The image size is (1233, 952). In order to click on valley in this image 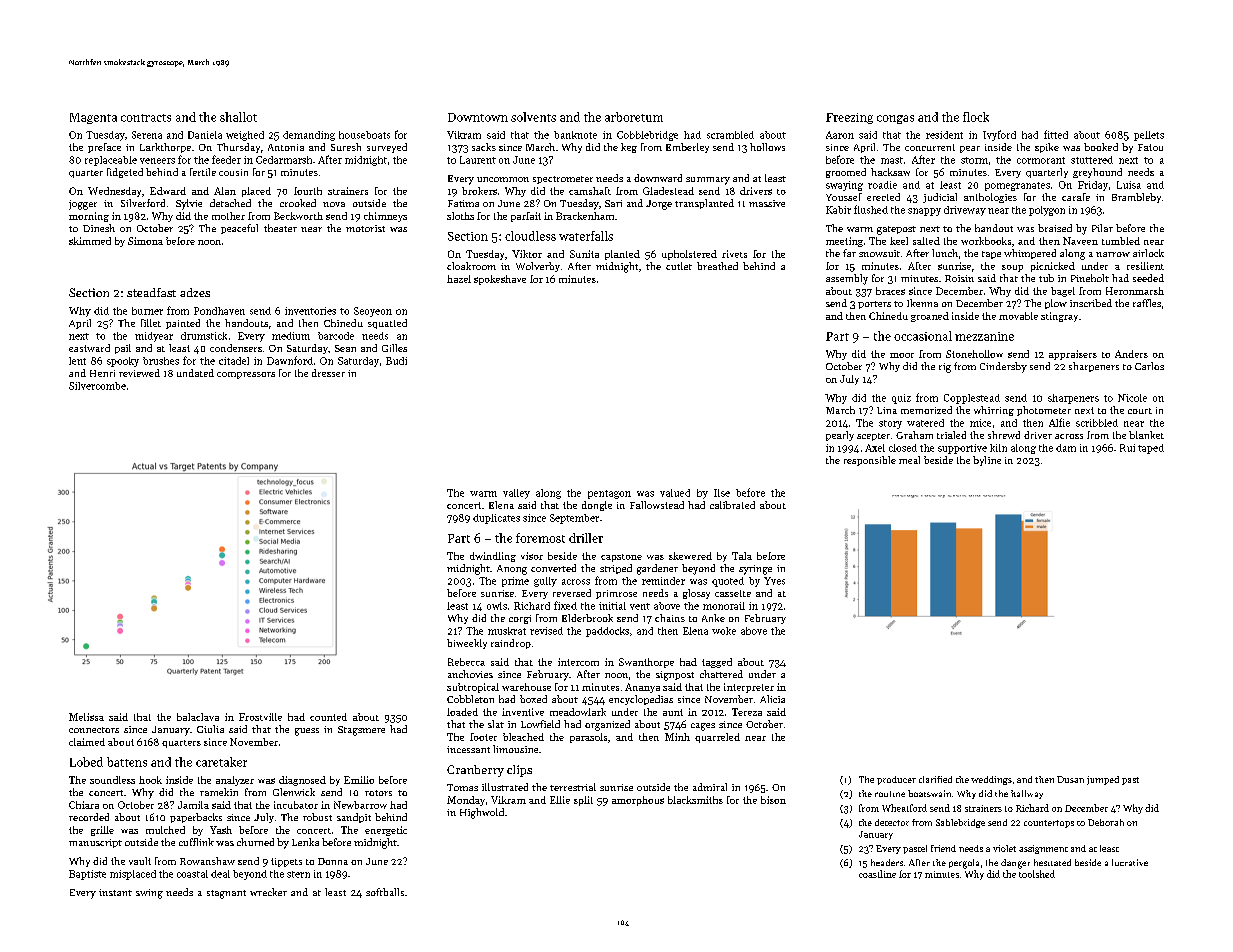, I will do `click(516, 494)`.
